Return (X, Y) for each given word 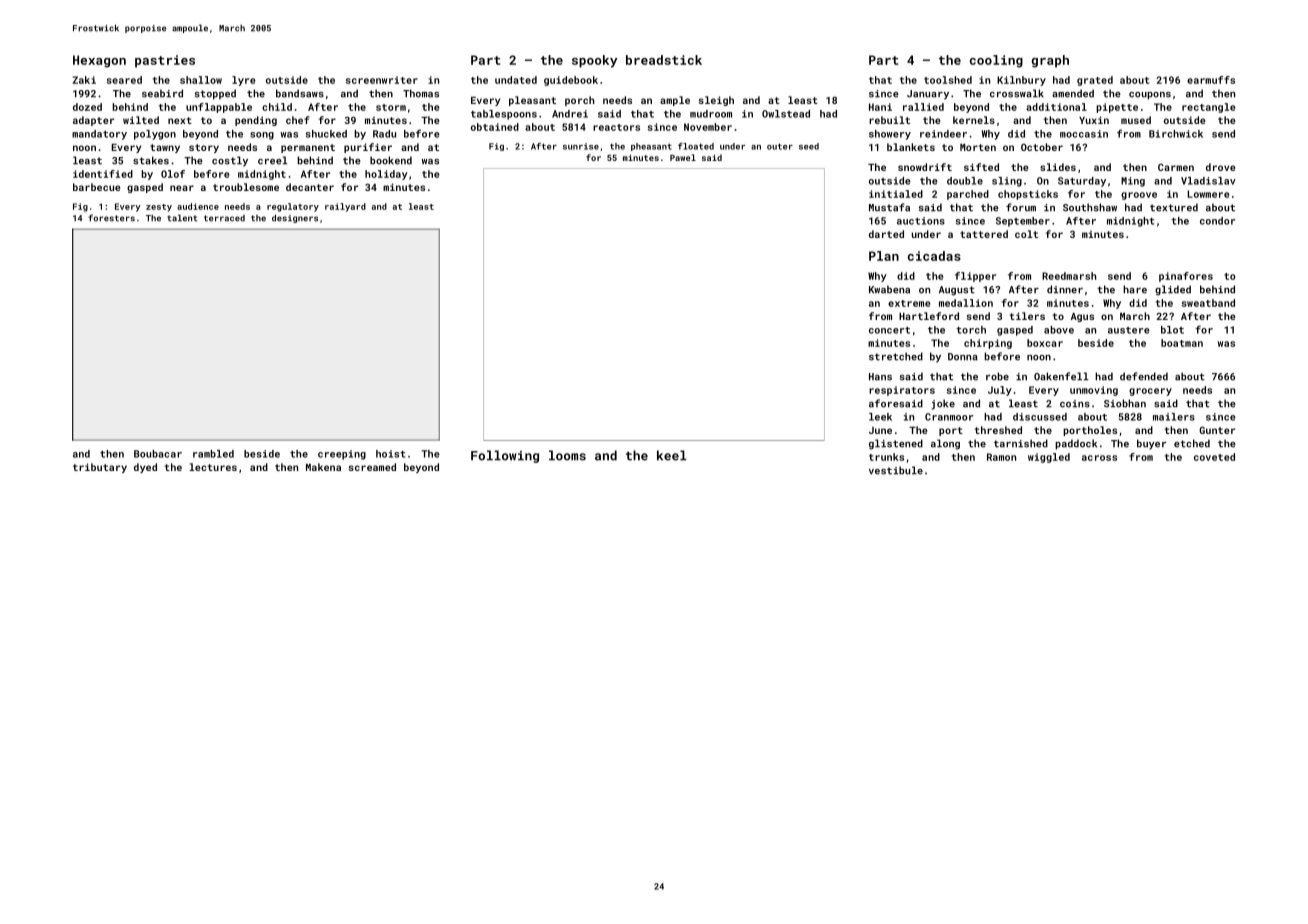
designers (295, 218)
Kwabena (889, 289)
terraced (224, 218)
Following (505, 456)
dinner (1065, 289)
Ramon (1001, 457)
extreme (909, 303)
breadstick (664, 60)
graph (1050, 61)
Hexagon (99, 61)
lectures (213, 467)
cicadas (934, 256)
